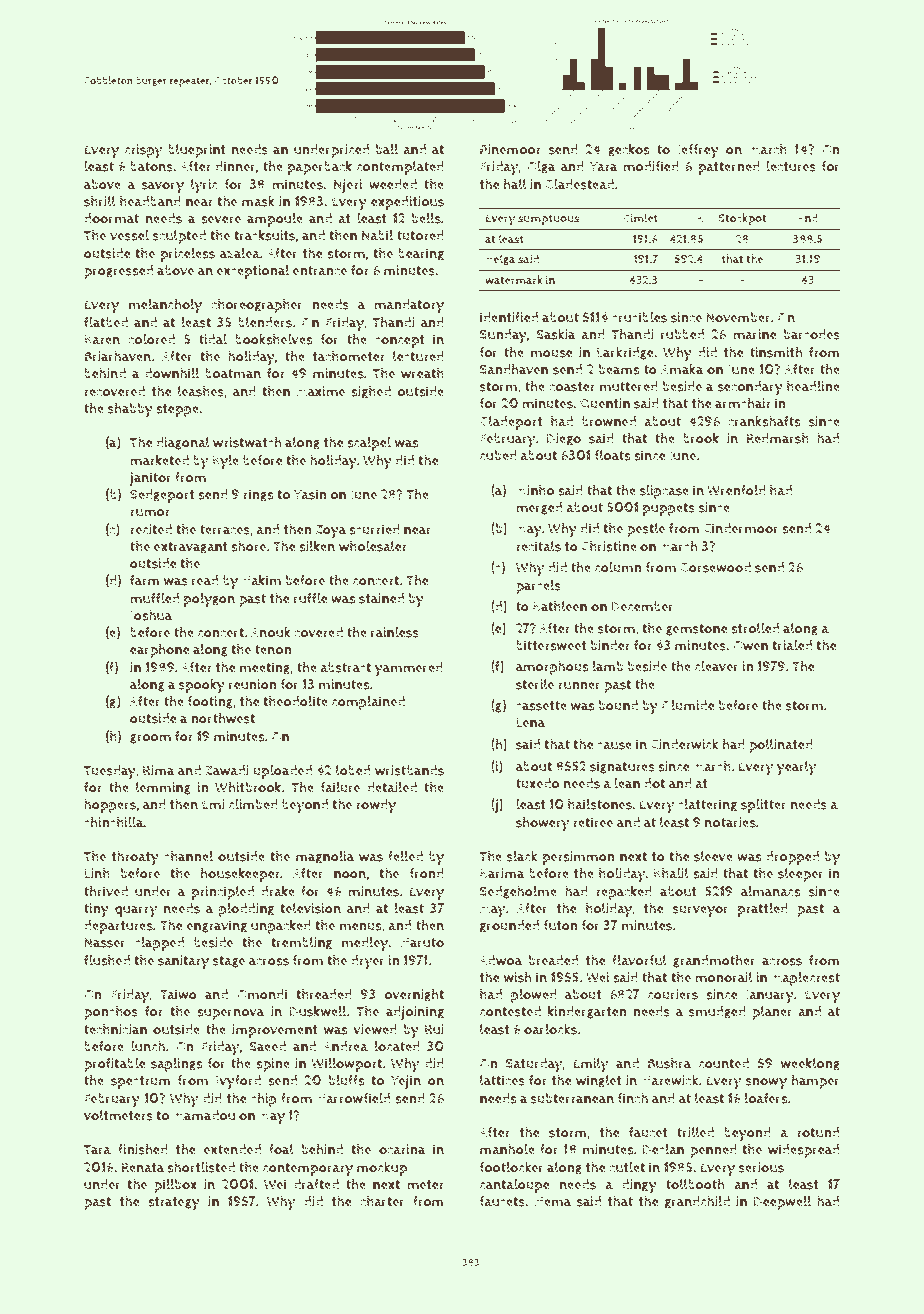 The width and height of the document is (924, 1314). I want to click on lemming, so click(163, 788).
